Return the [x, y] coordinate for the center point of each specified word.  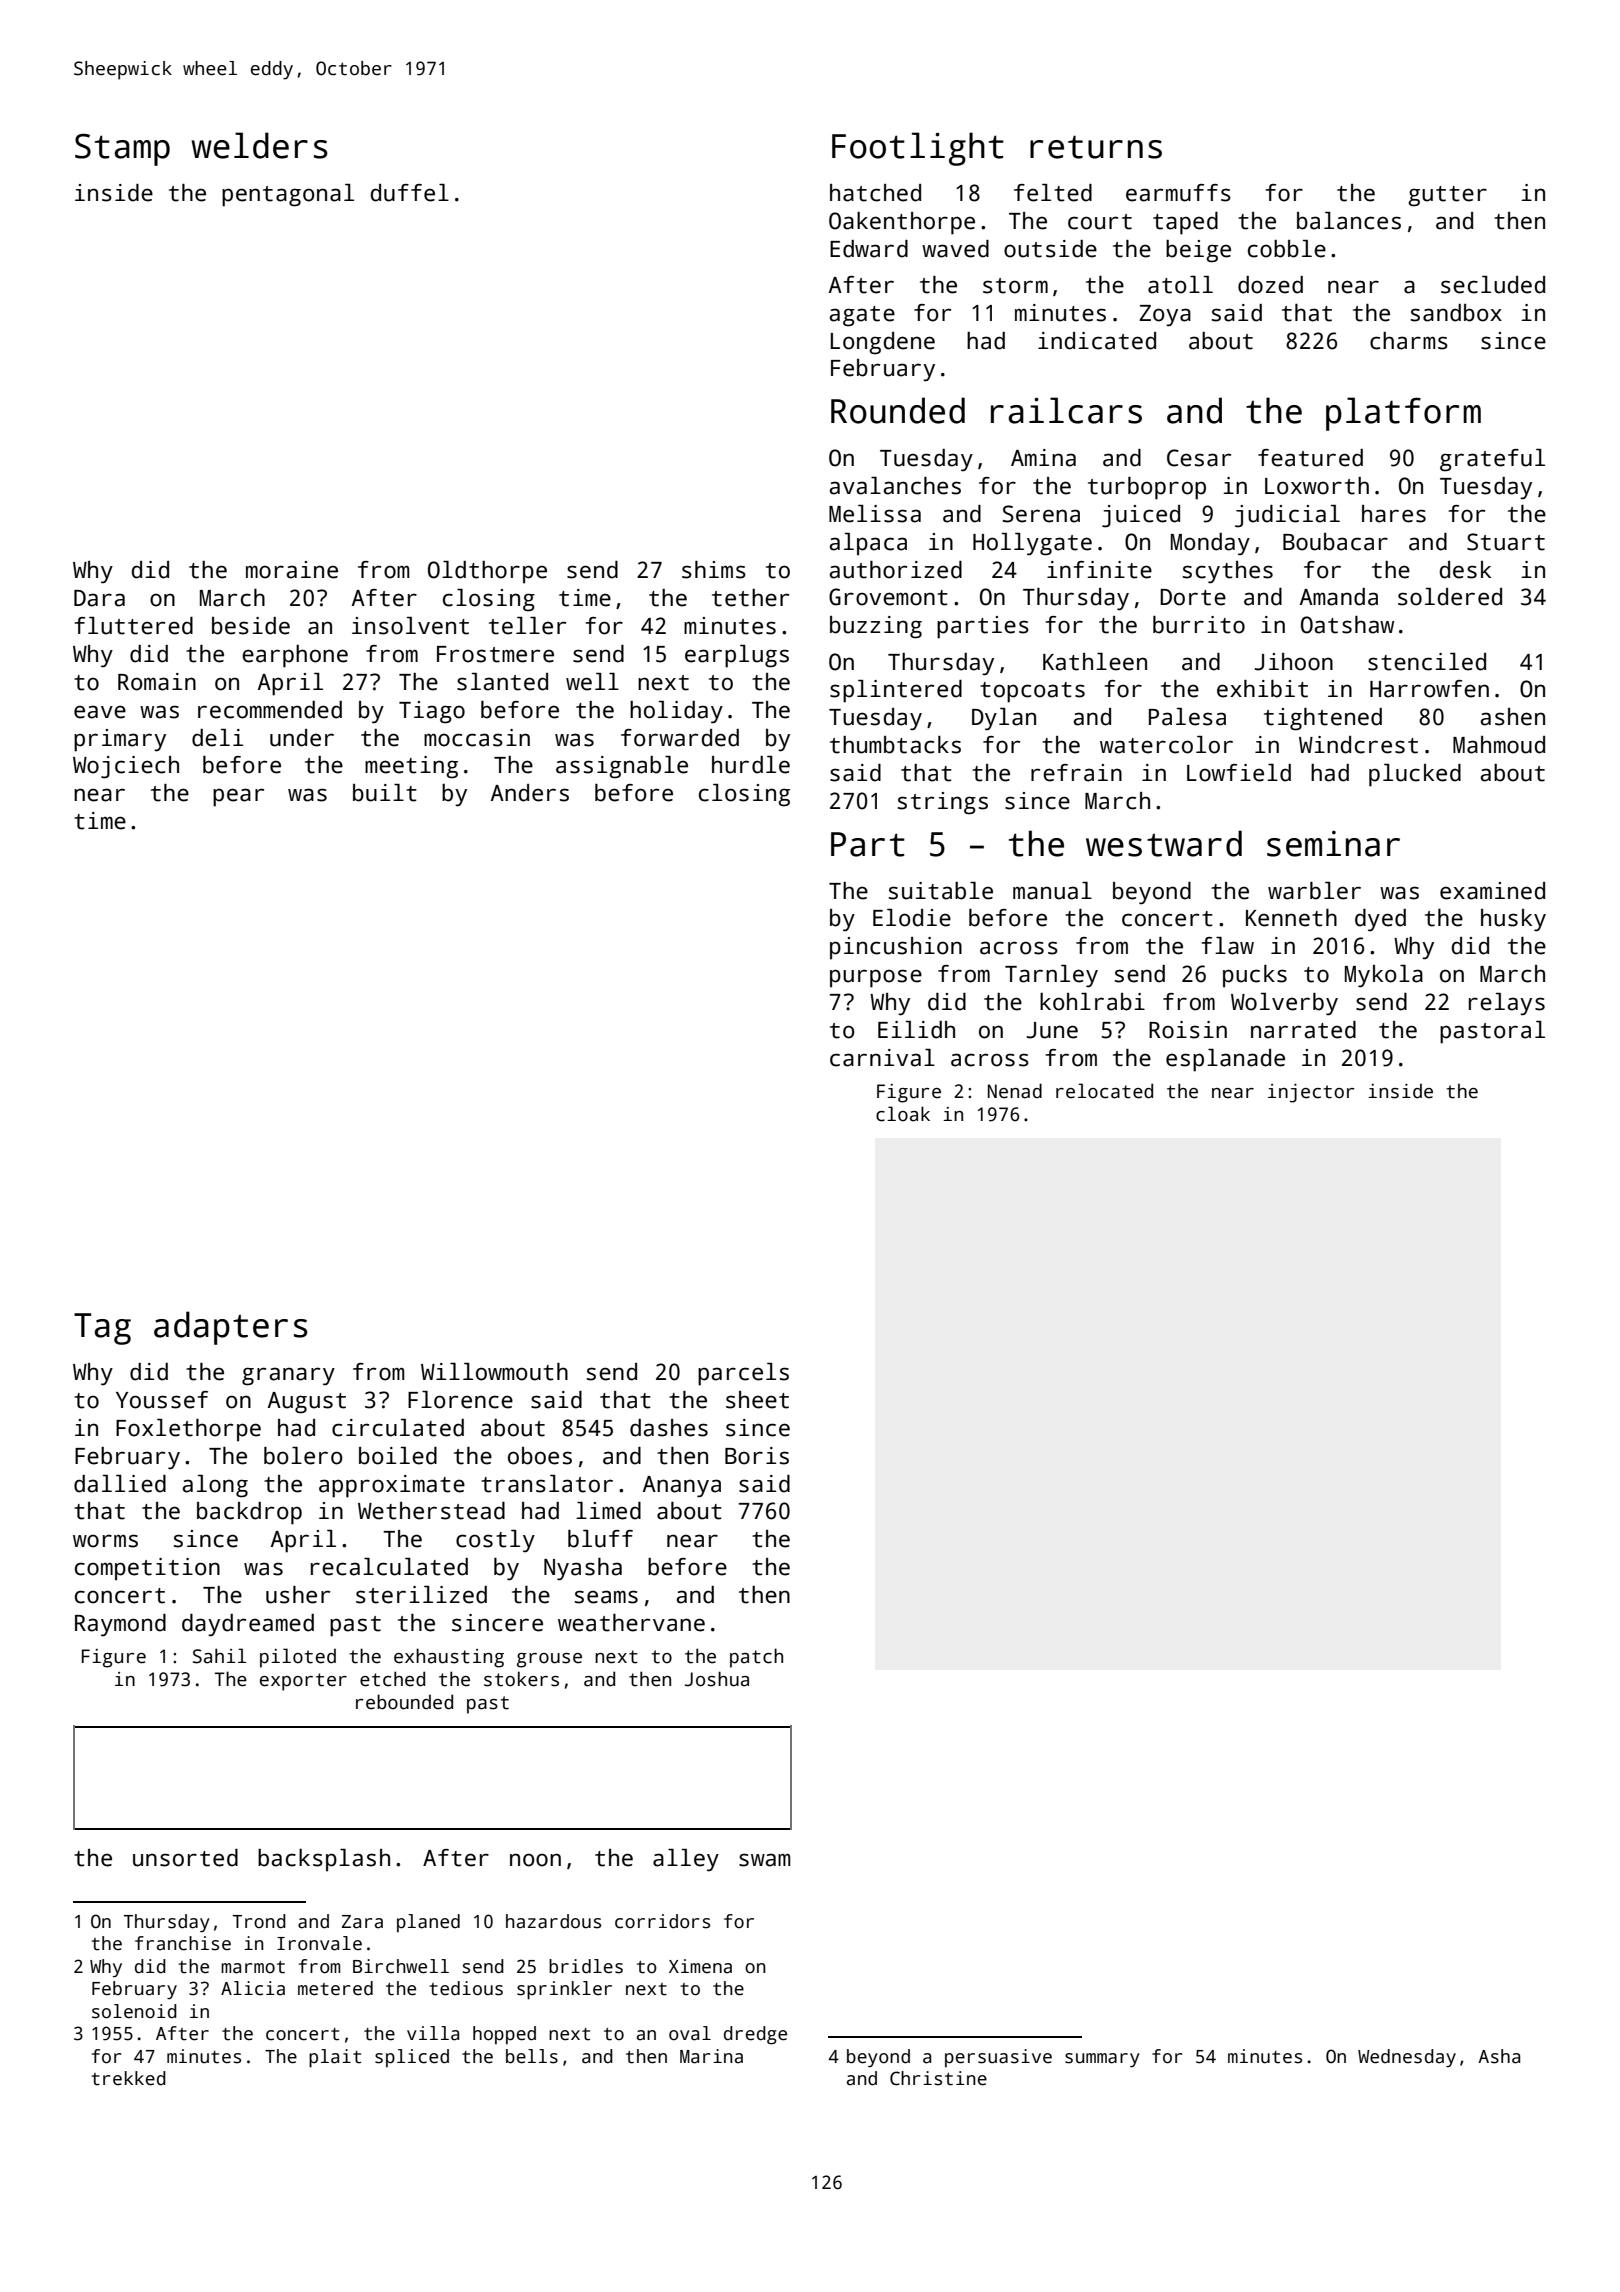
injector [1311, 1093]
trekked [128, 2078]
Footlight [918, 149]
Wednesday [1407, 2058]
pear [238, 797]
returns [1096, 147]
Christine [938, 2078]
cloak [903, 1114]
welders [259, 145]
